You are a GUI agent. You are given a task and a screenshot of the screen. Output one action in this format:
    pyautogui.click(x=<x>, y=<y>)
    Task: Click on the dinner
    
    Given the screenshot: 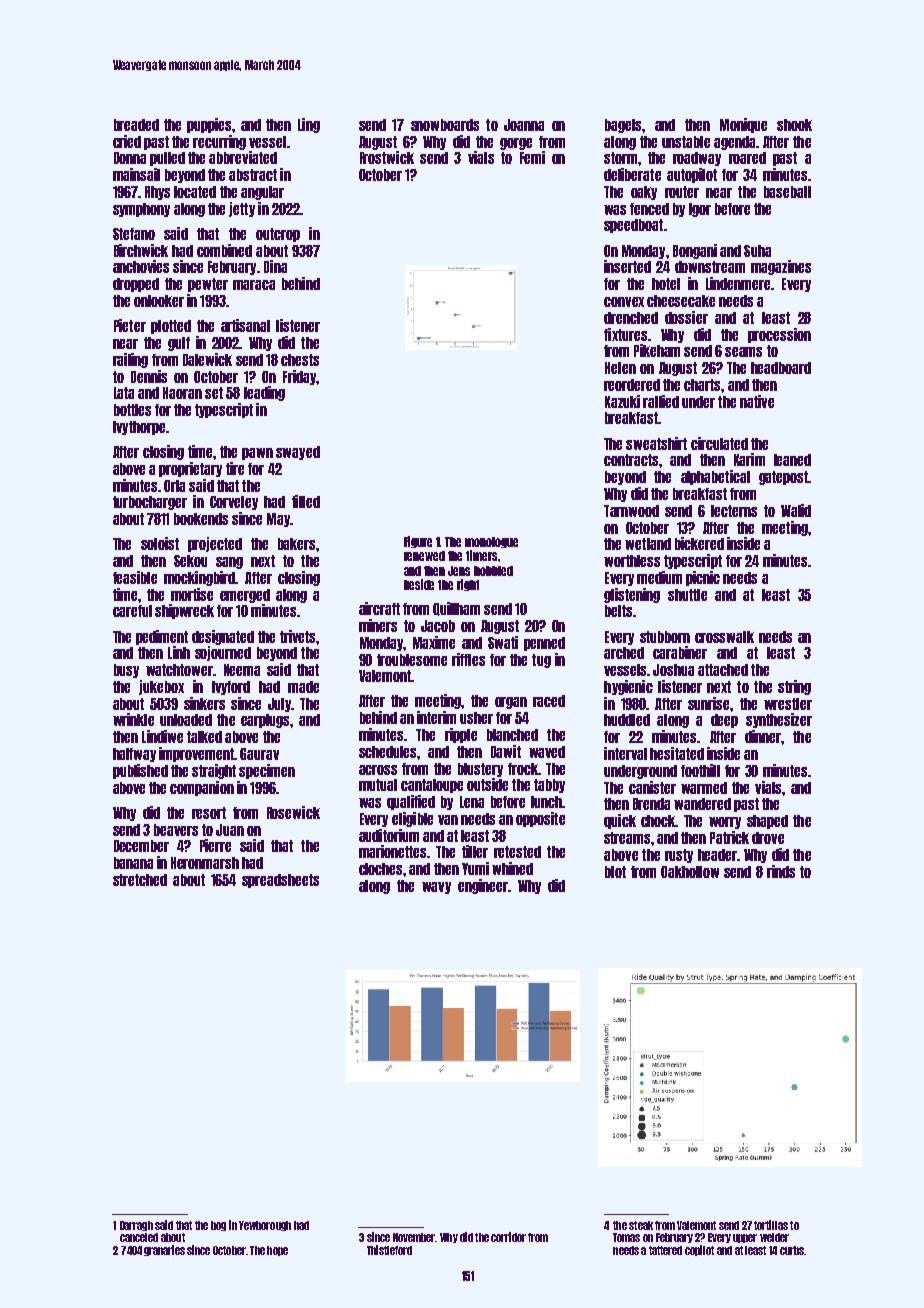 What is the action you would take?
    pyautogui.click(x=763, y=736)
